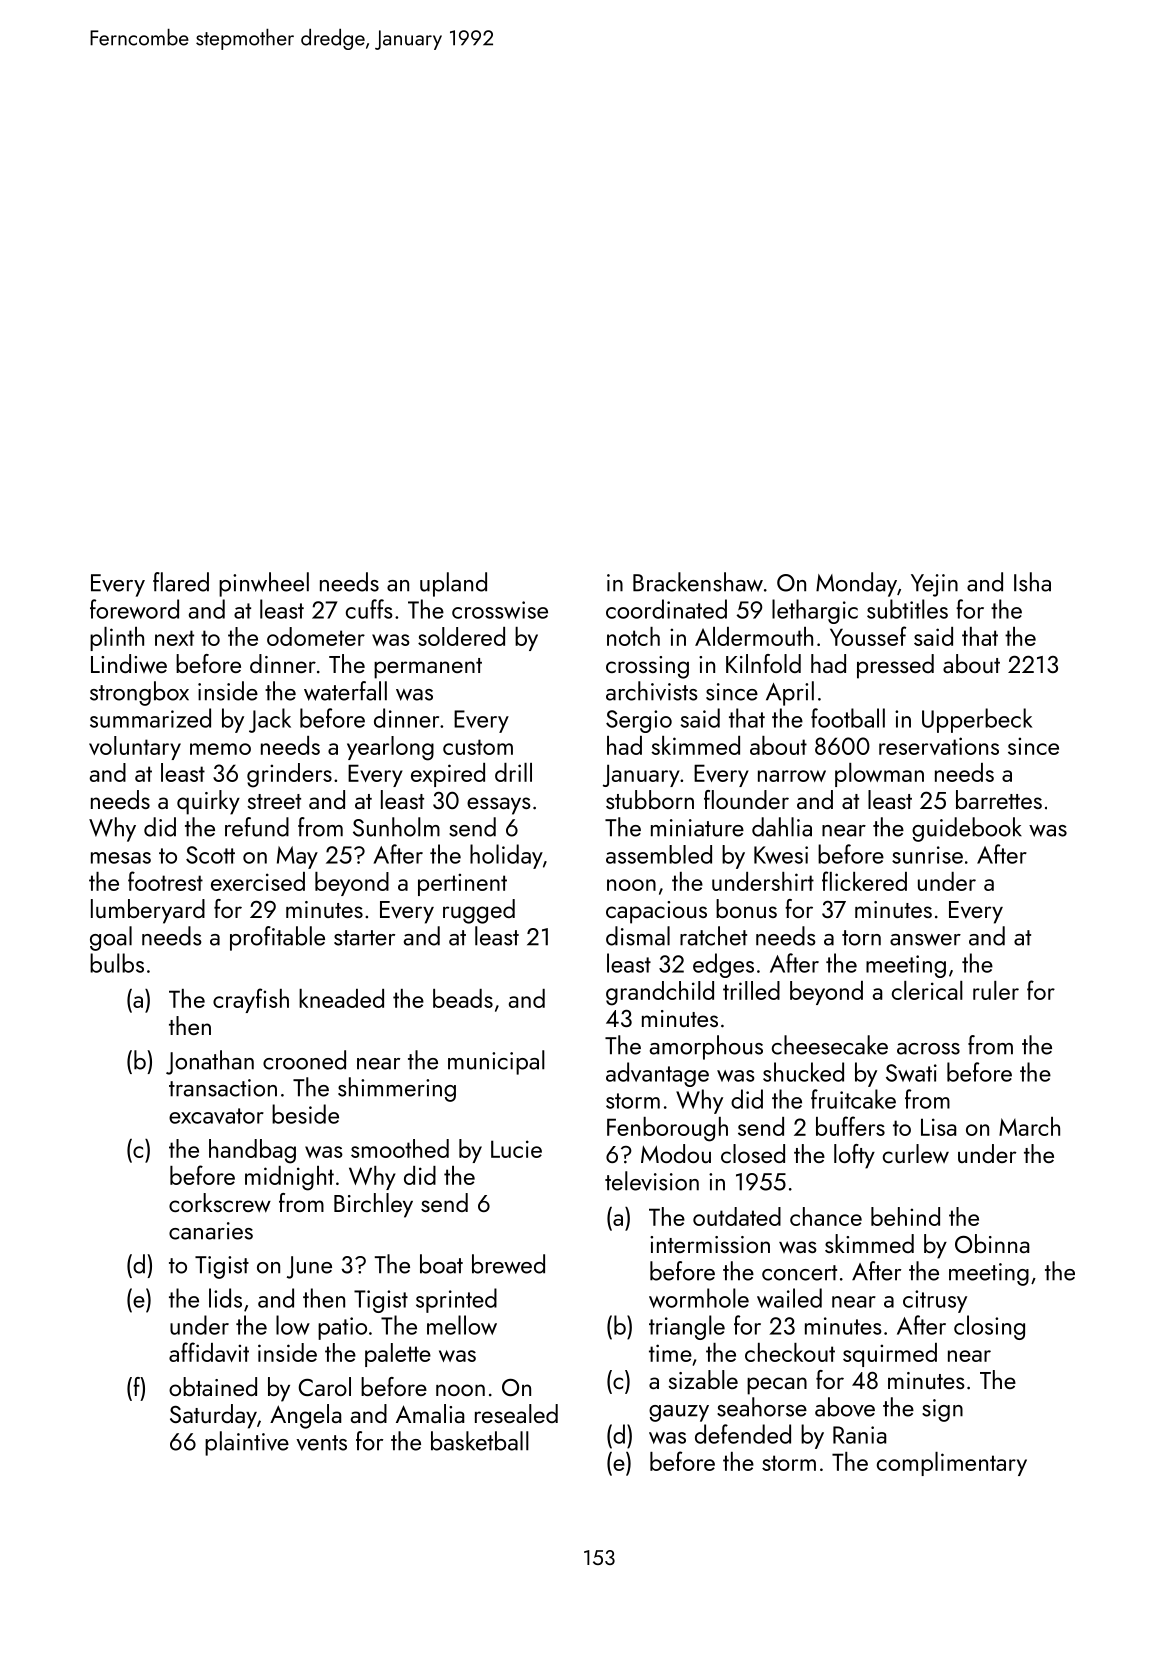  Describe the element at coordinates (247, 1443) in the screenshot. I see `plaintive` at that location.
